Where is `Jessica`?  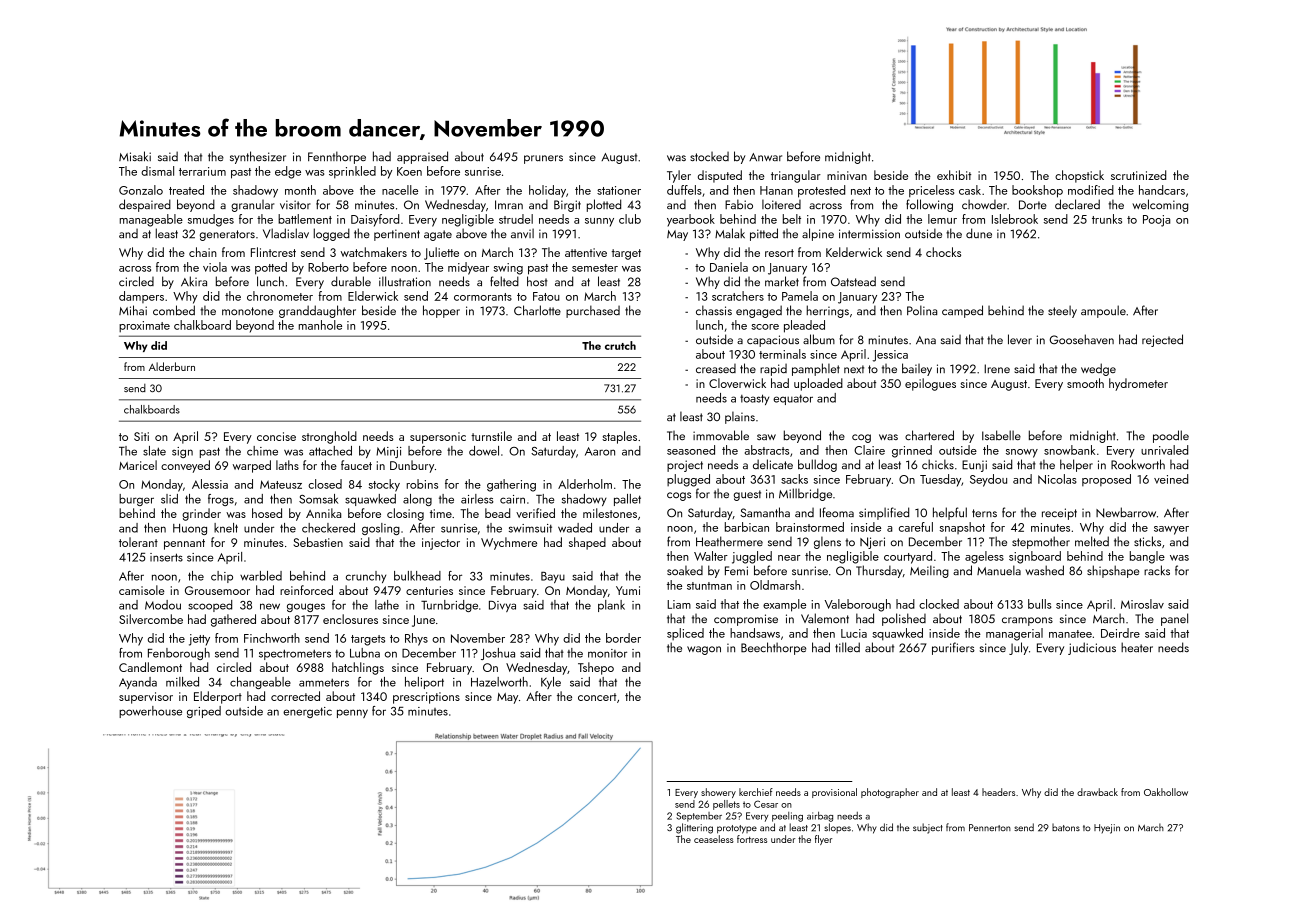
Jessica is located at coordinates (890, 356).
